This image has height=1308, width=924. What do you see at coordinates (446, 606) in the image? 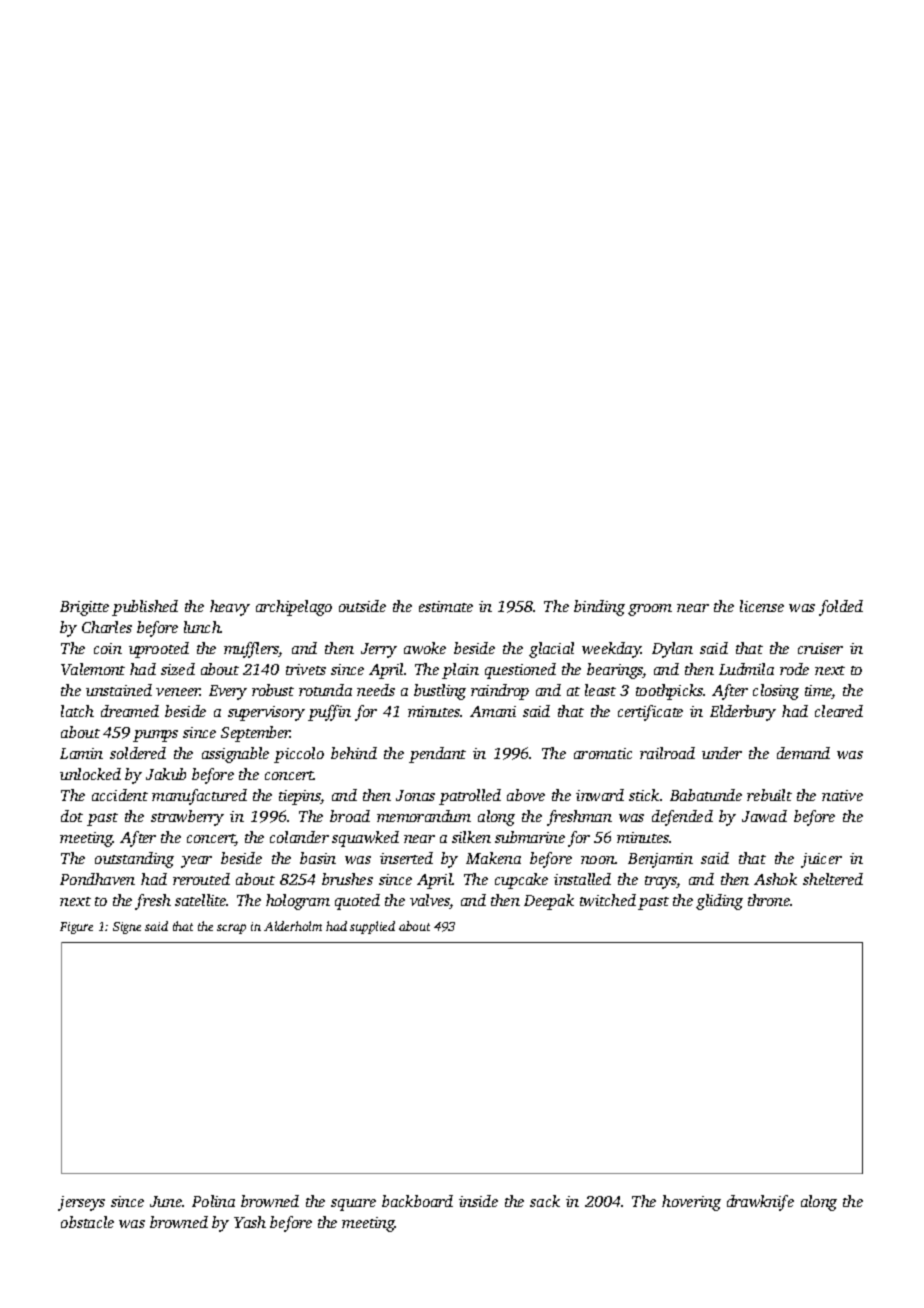
I see `estimate` at bounding box center [446, 606].
